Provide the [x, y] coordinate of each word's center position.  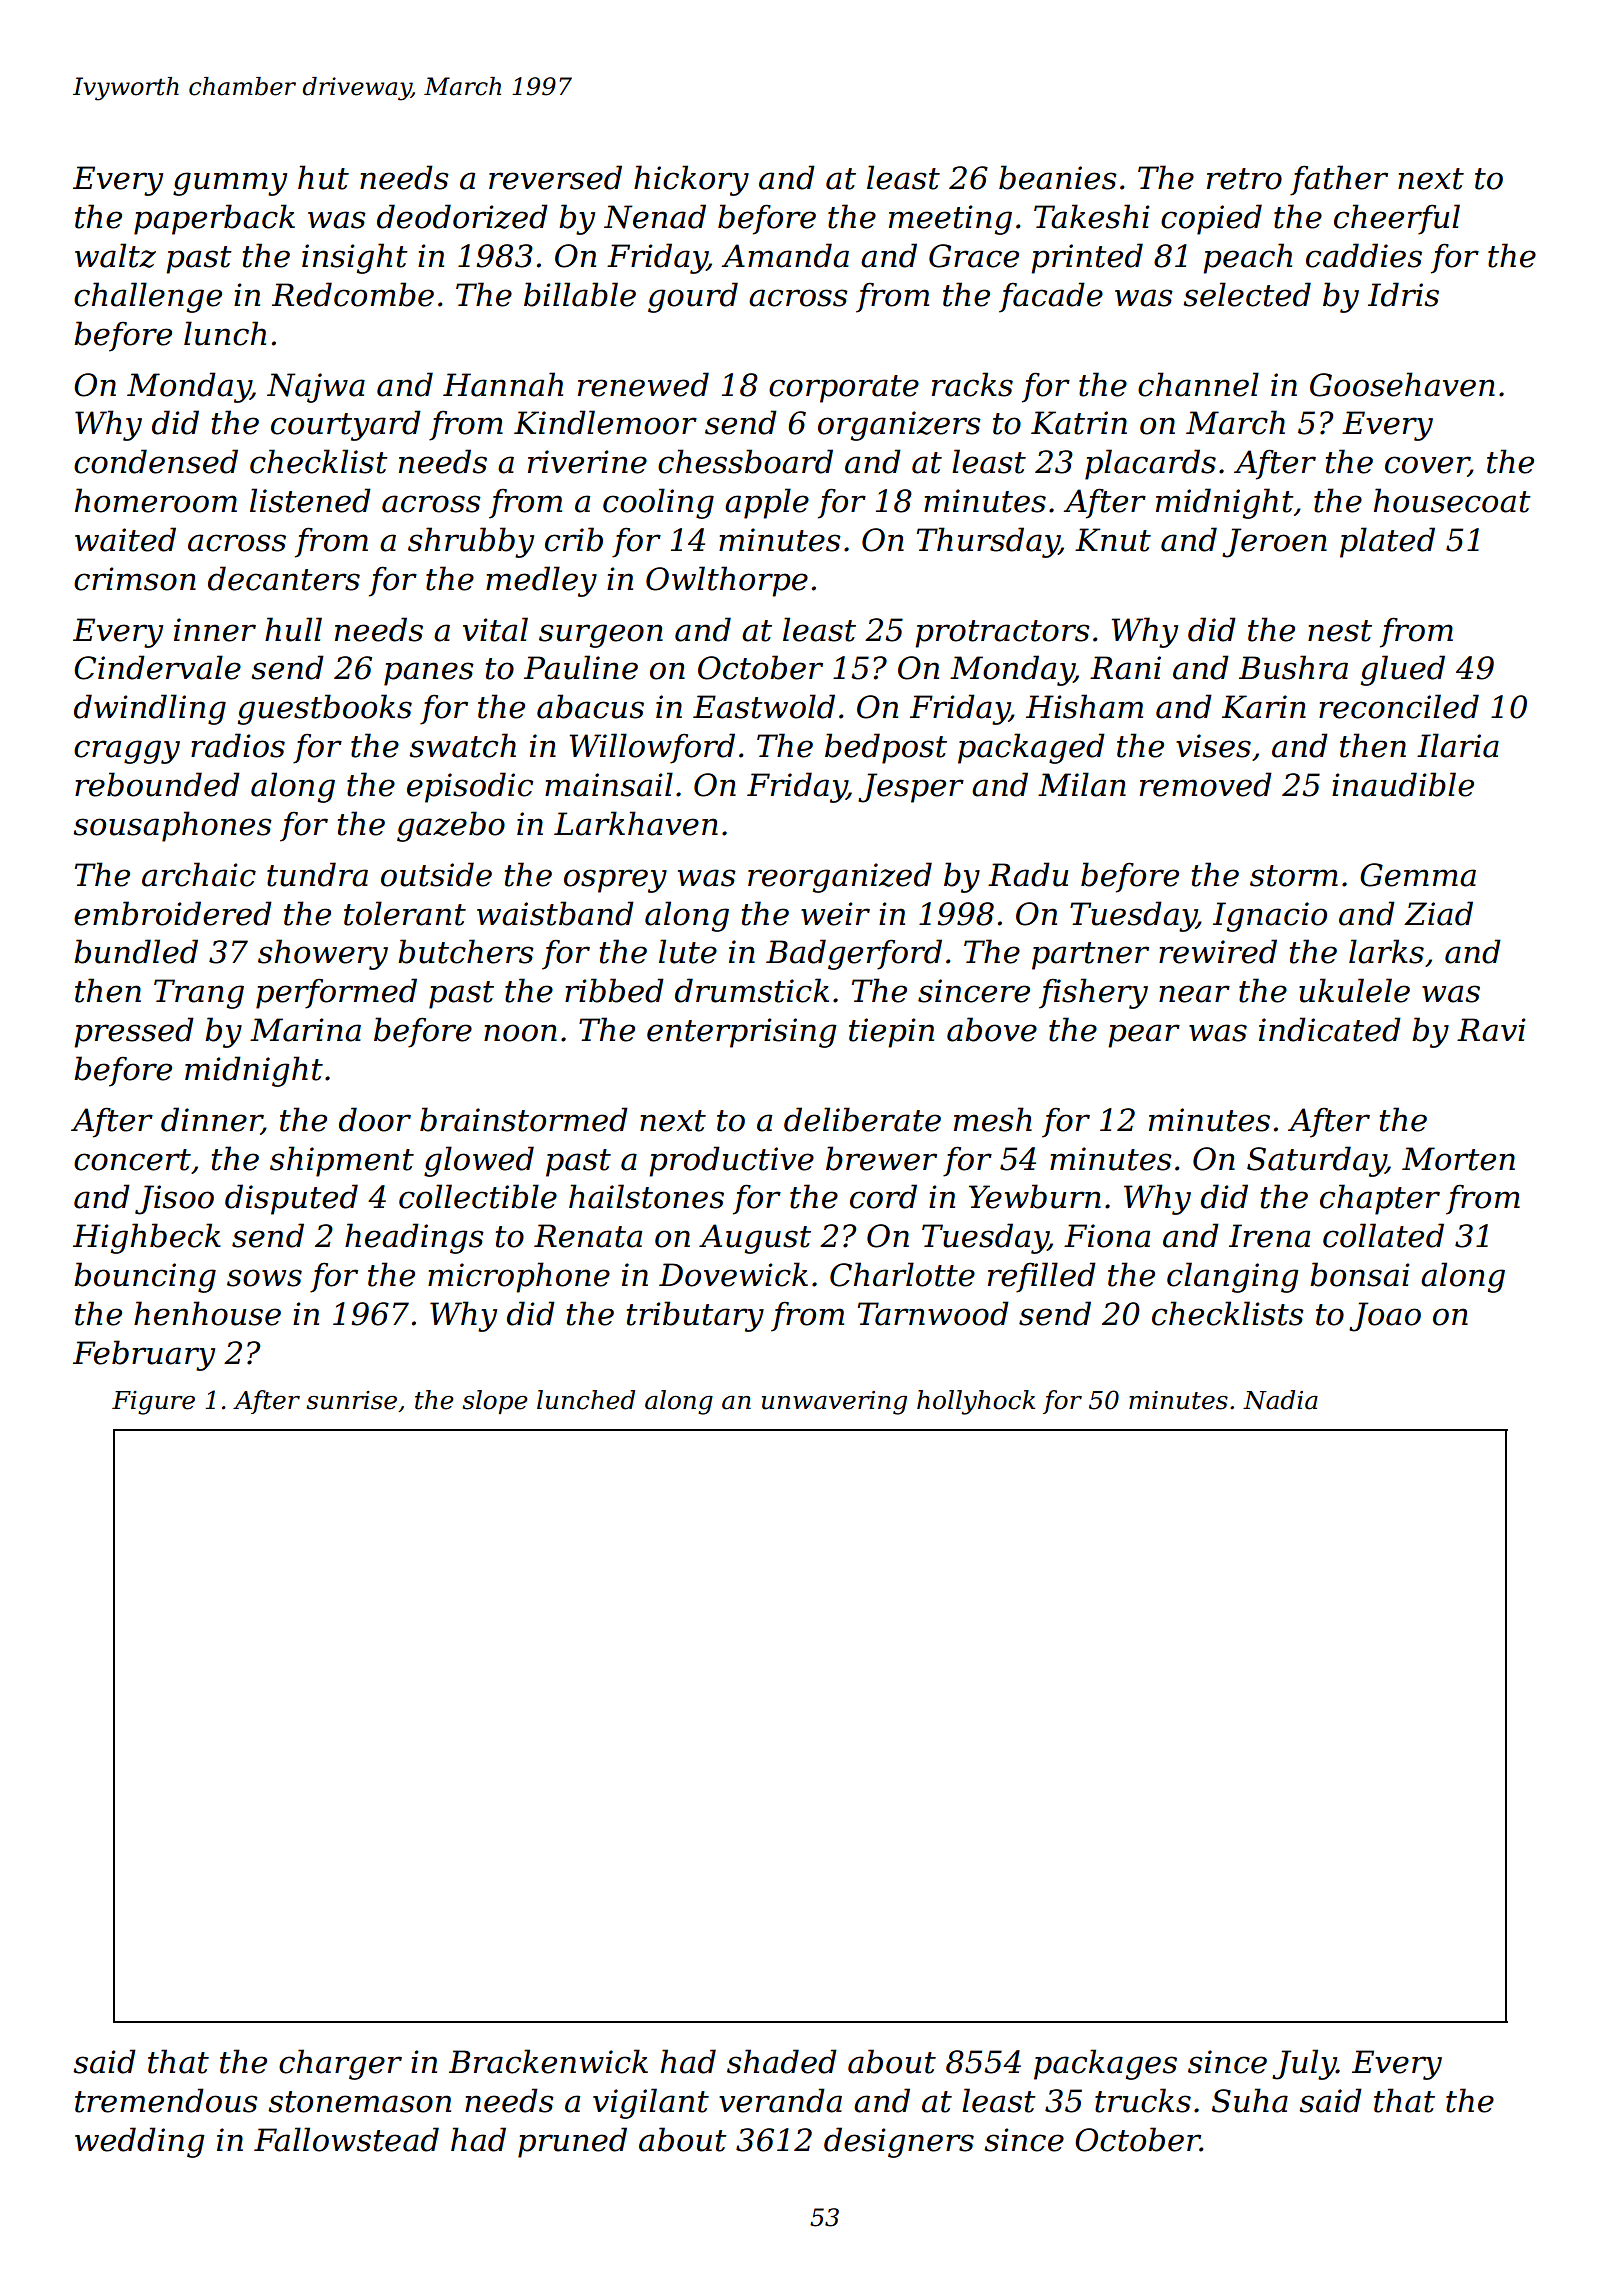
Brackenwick [548, 2061]
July [1304, 2064]
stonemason [359, 2102]
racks [972, 384]
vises [1213, 746]
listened [310, 500]
